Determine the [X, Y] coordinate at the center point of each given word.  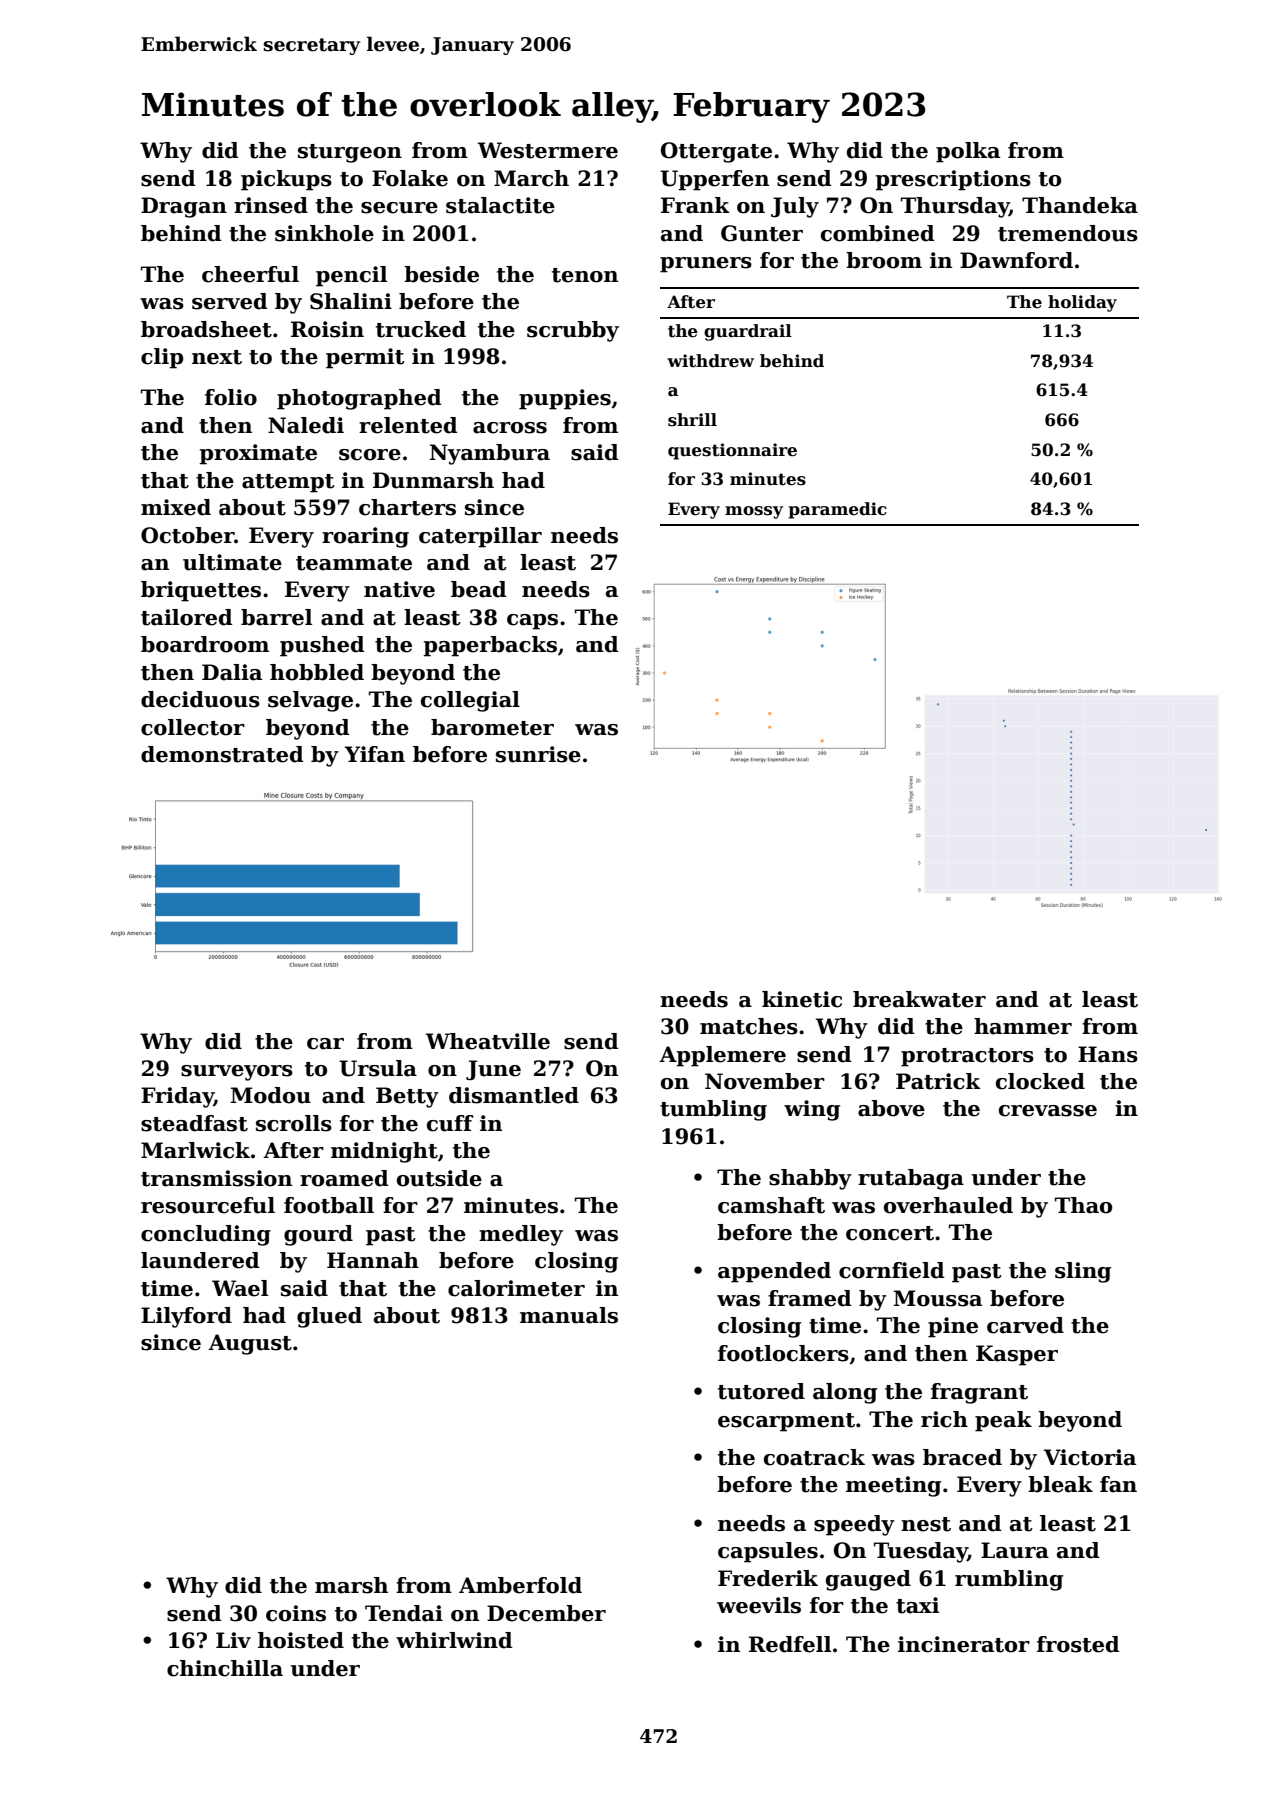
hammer [1023, 1026]
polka [968, 152]
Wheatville [487, 1041]
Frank [695, 205]
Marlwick [195, 1150]
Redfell [790, 1644]
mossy [754, 512]
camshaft [771, 1205]
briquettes [201, 591]
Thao [1083, 1205]
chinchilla [225, 1668]
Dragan [184, 207]
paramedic [838, 510]
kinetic [802, 999]
